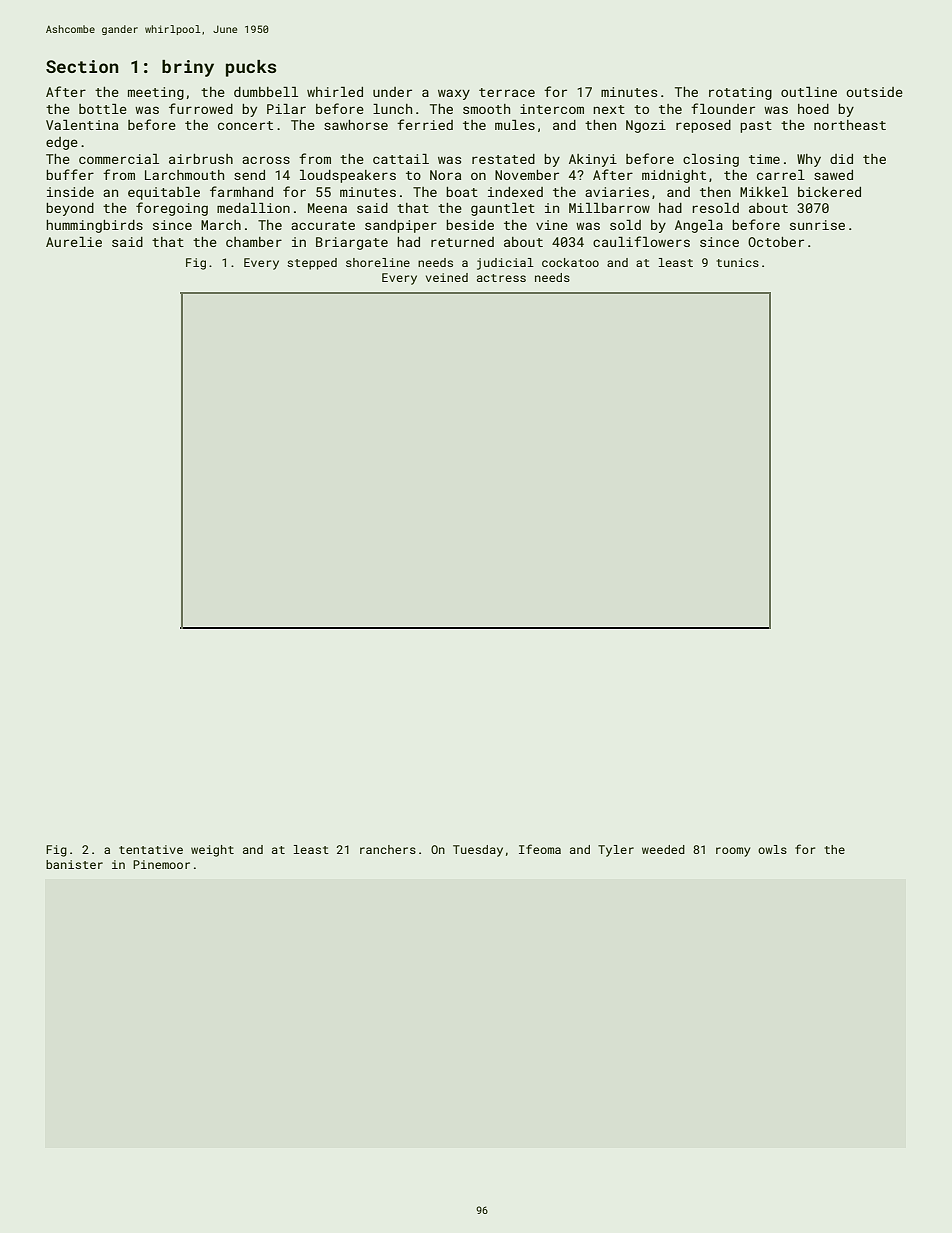  I want to click on tunics, so click(738, 262).
